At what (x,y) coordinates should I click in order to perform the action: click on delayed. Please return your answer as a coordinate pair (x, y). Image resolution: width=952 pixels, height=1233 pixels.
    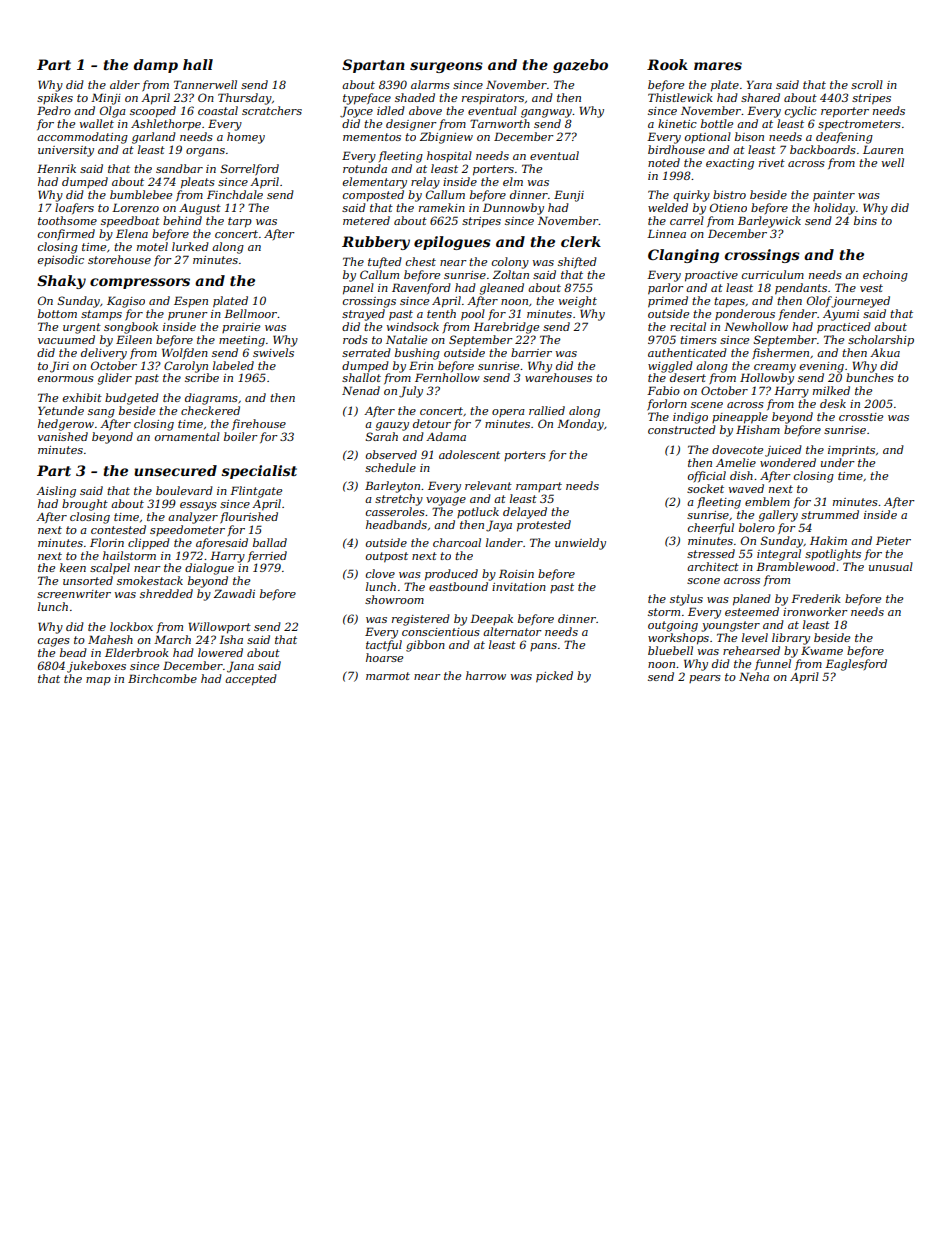
    Looking at the image, I should click on (525, 513).
